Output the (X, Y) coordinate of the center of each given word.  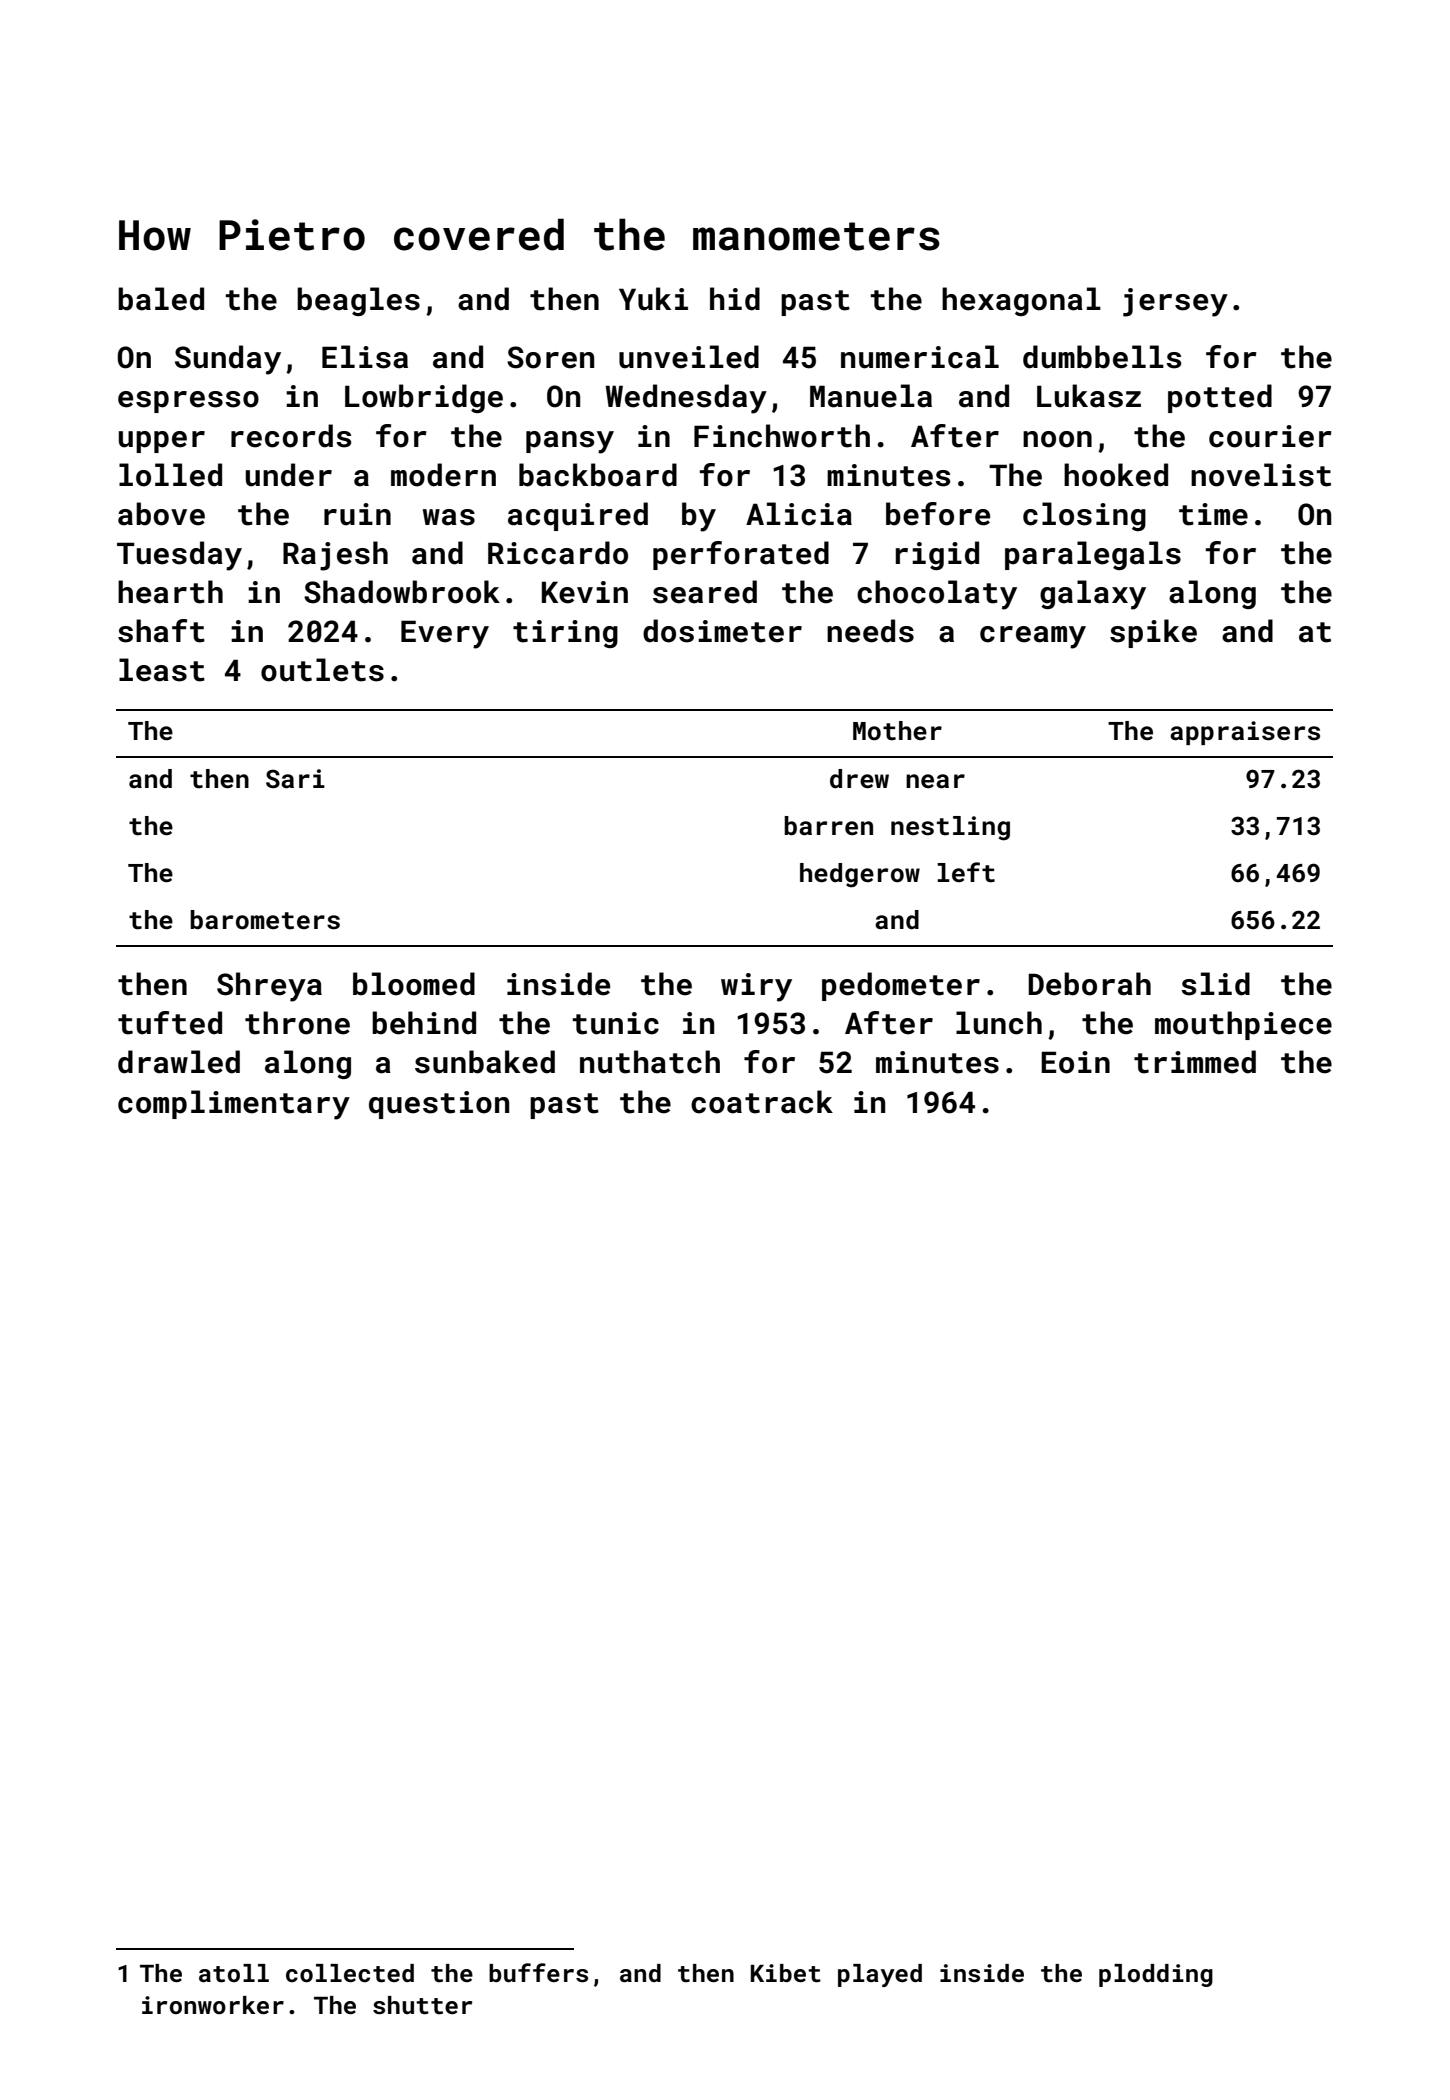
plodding (1156, 1975)
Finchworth (782, 436)
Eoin (1075, 1062)
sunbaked (485, 1062)
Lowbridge (424, 398)
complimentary (234, 1105)
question (439, 1105)
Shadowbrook (402, 592)
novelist (1261, 475)
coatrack (762, 1102)
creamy (1033, 637)
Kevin (585, 592)
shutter (422, 2005)
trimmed (1195, 1062)
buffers (538, 1973)
